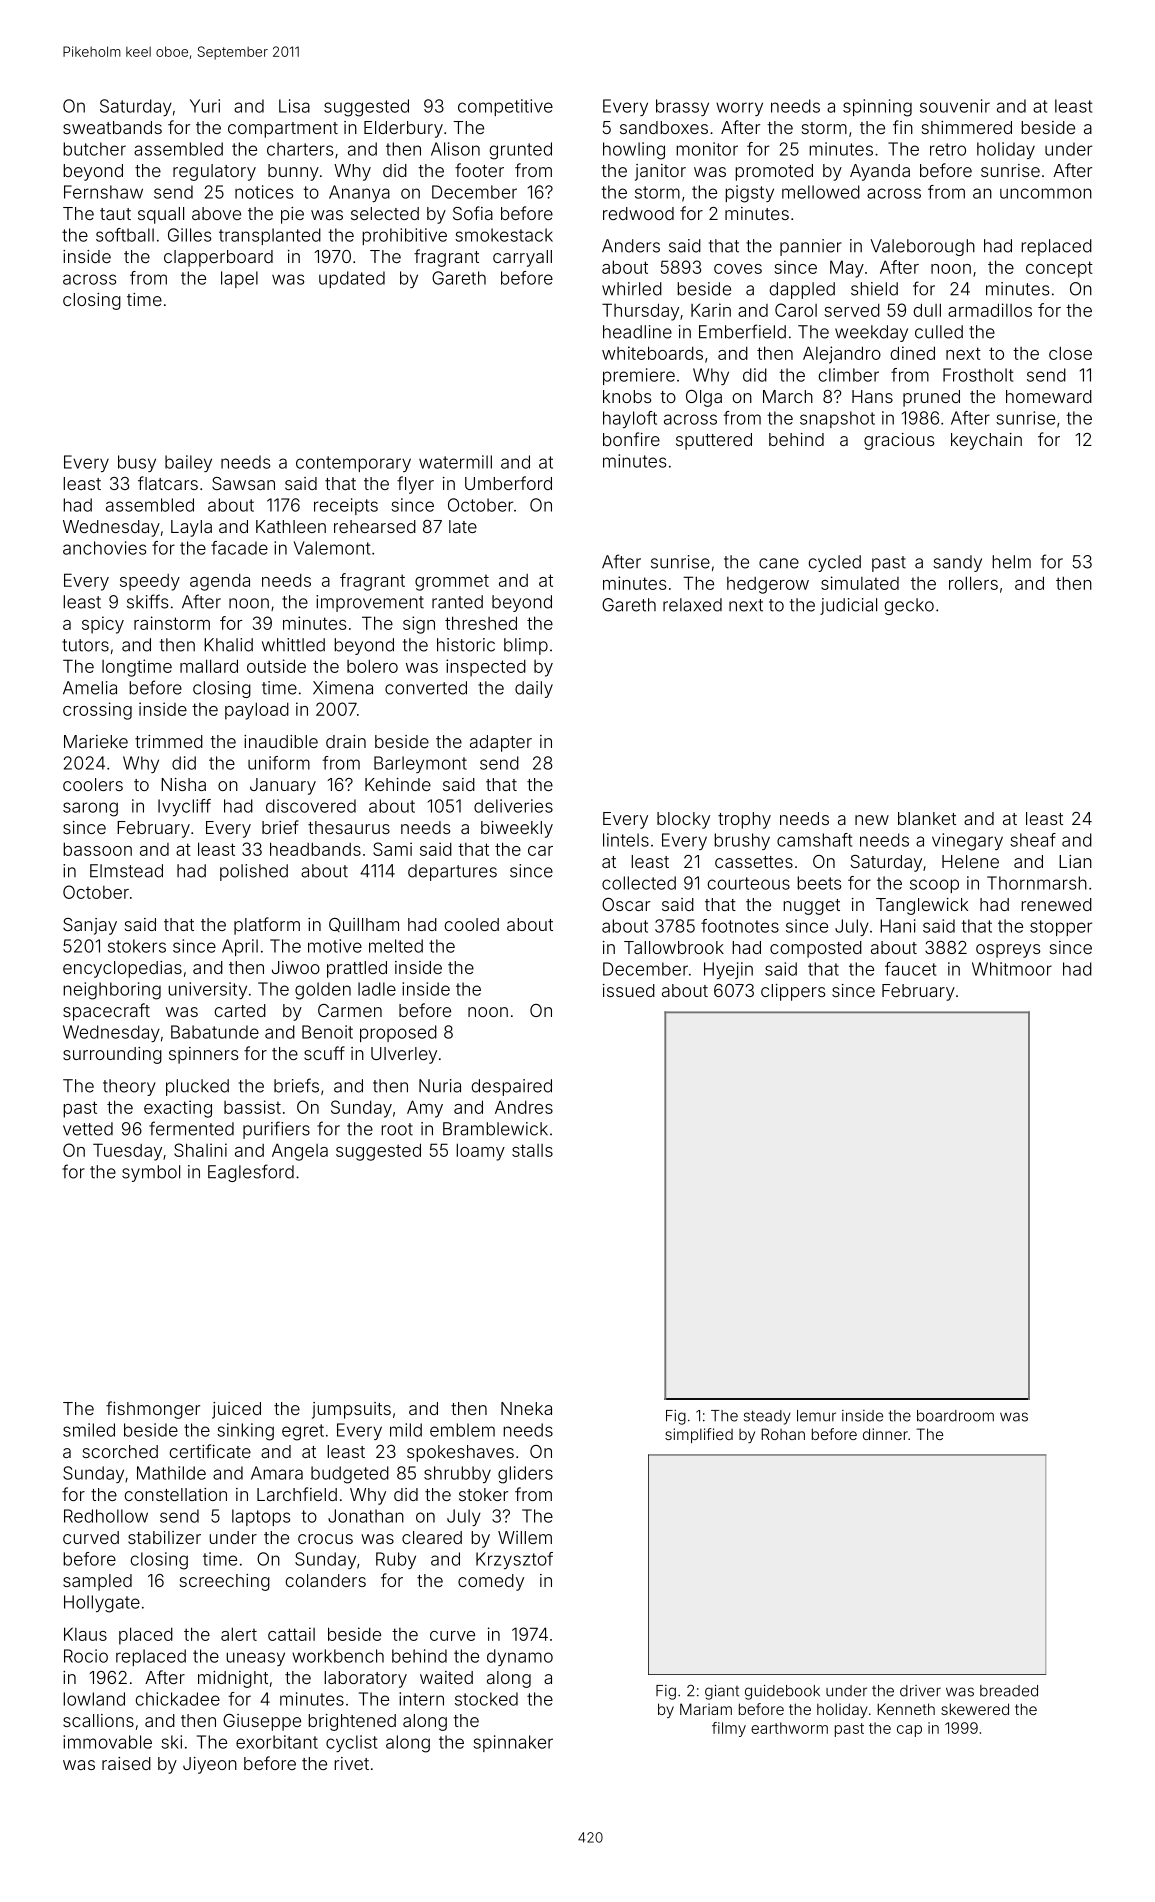  I want to click on stocked, so click(486, 1699).
